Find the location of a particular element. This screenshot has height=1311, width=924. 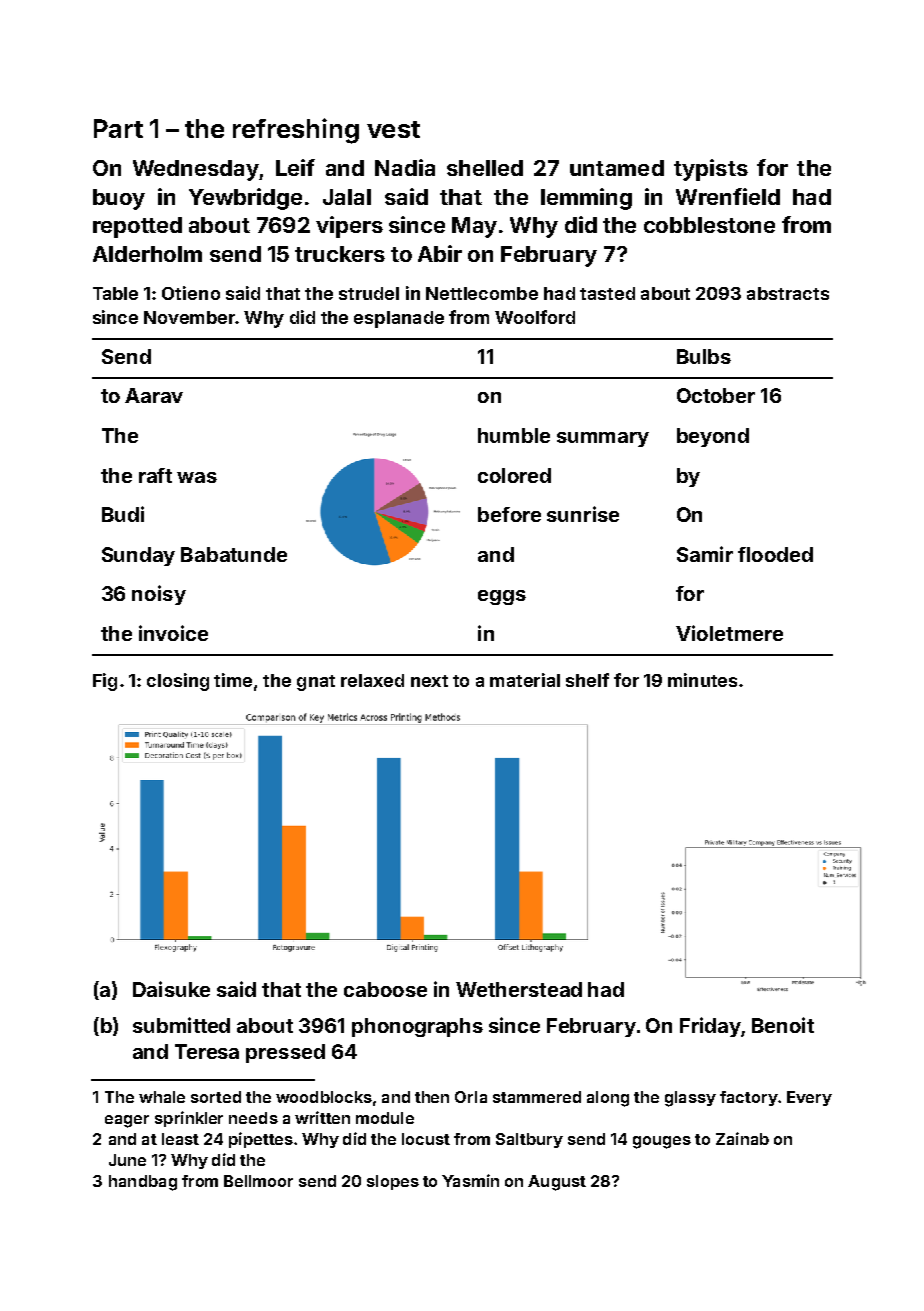

Wrenfield is located at coordinates (728, 196).
